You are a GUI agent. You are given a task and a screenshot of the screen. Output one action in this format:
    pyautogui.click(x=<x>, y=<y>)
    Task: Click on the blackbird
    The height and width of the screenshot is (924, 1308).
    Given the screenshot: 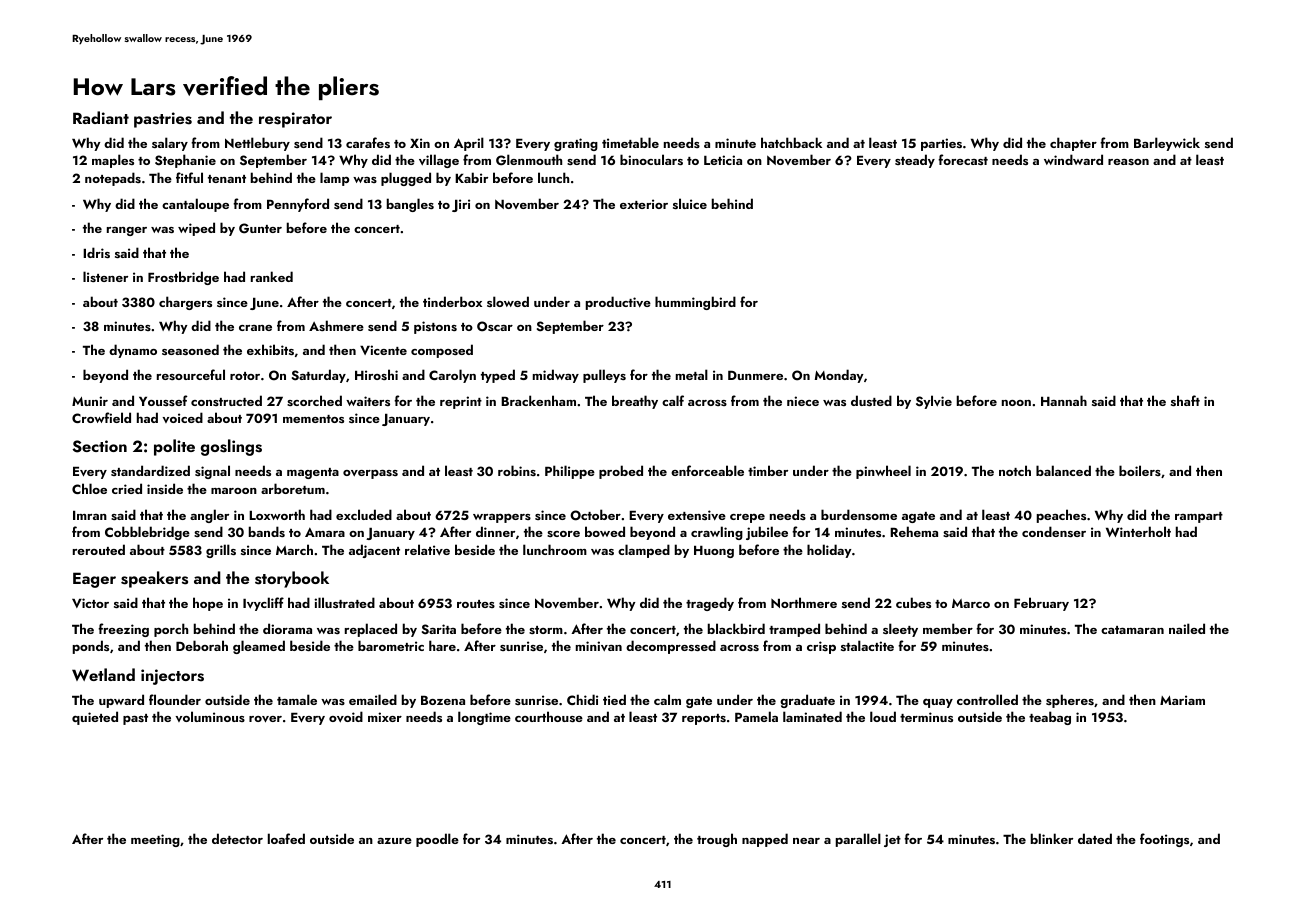 What is the action you would take?
    pyautogui.click(x=736, y=628)
